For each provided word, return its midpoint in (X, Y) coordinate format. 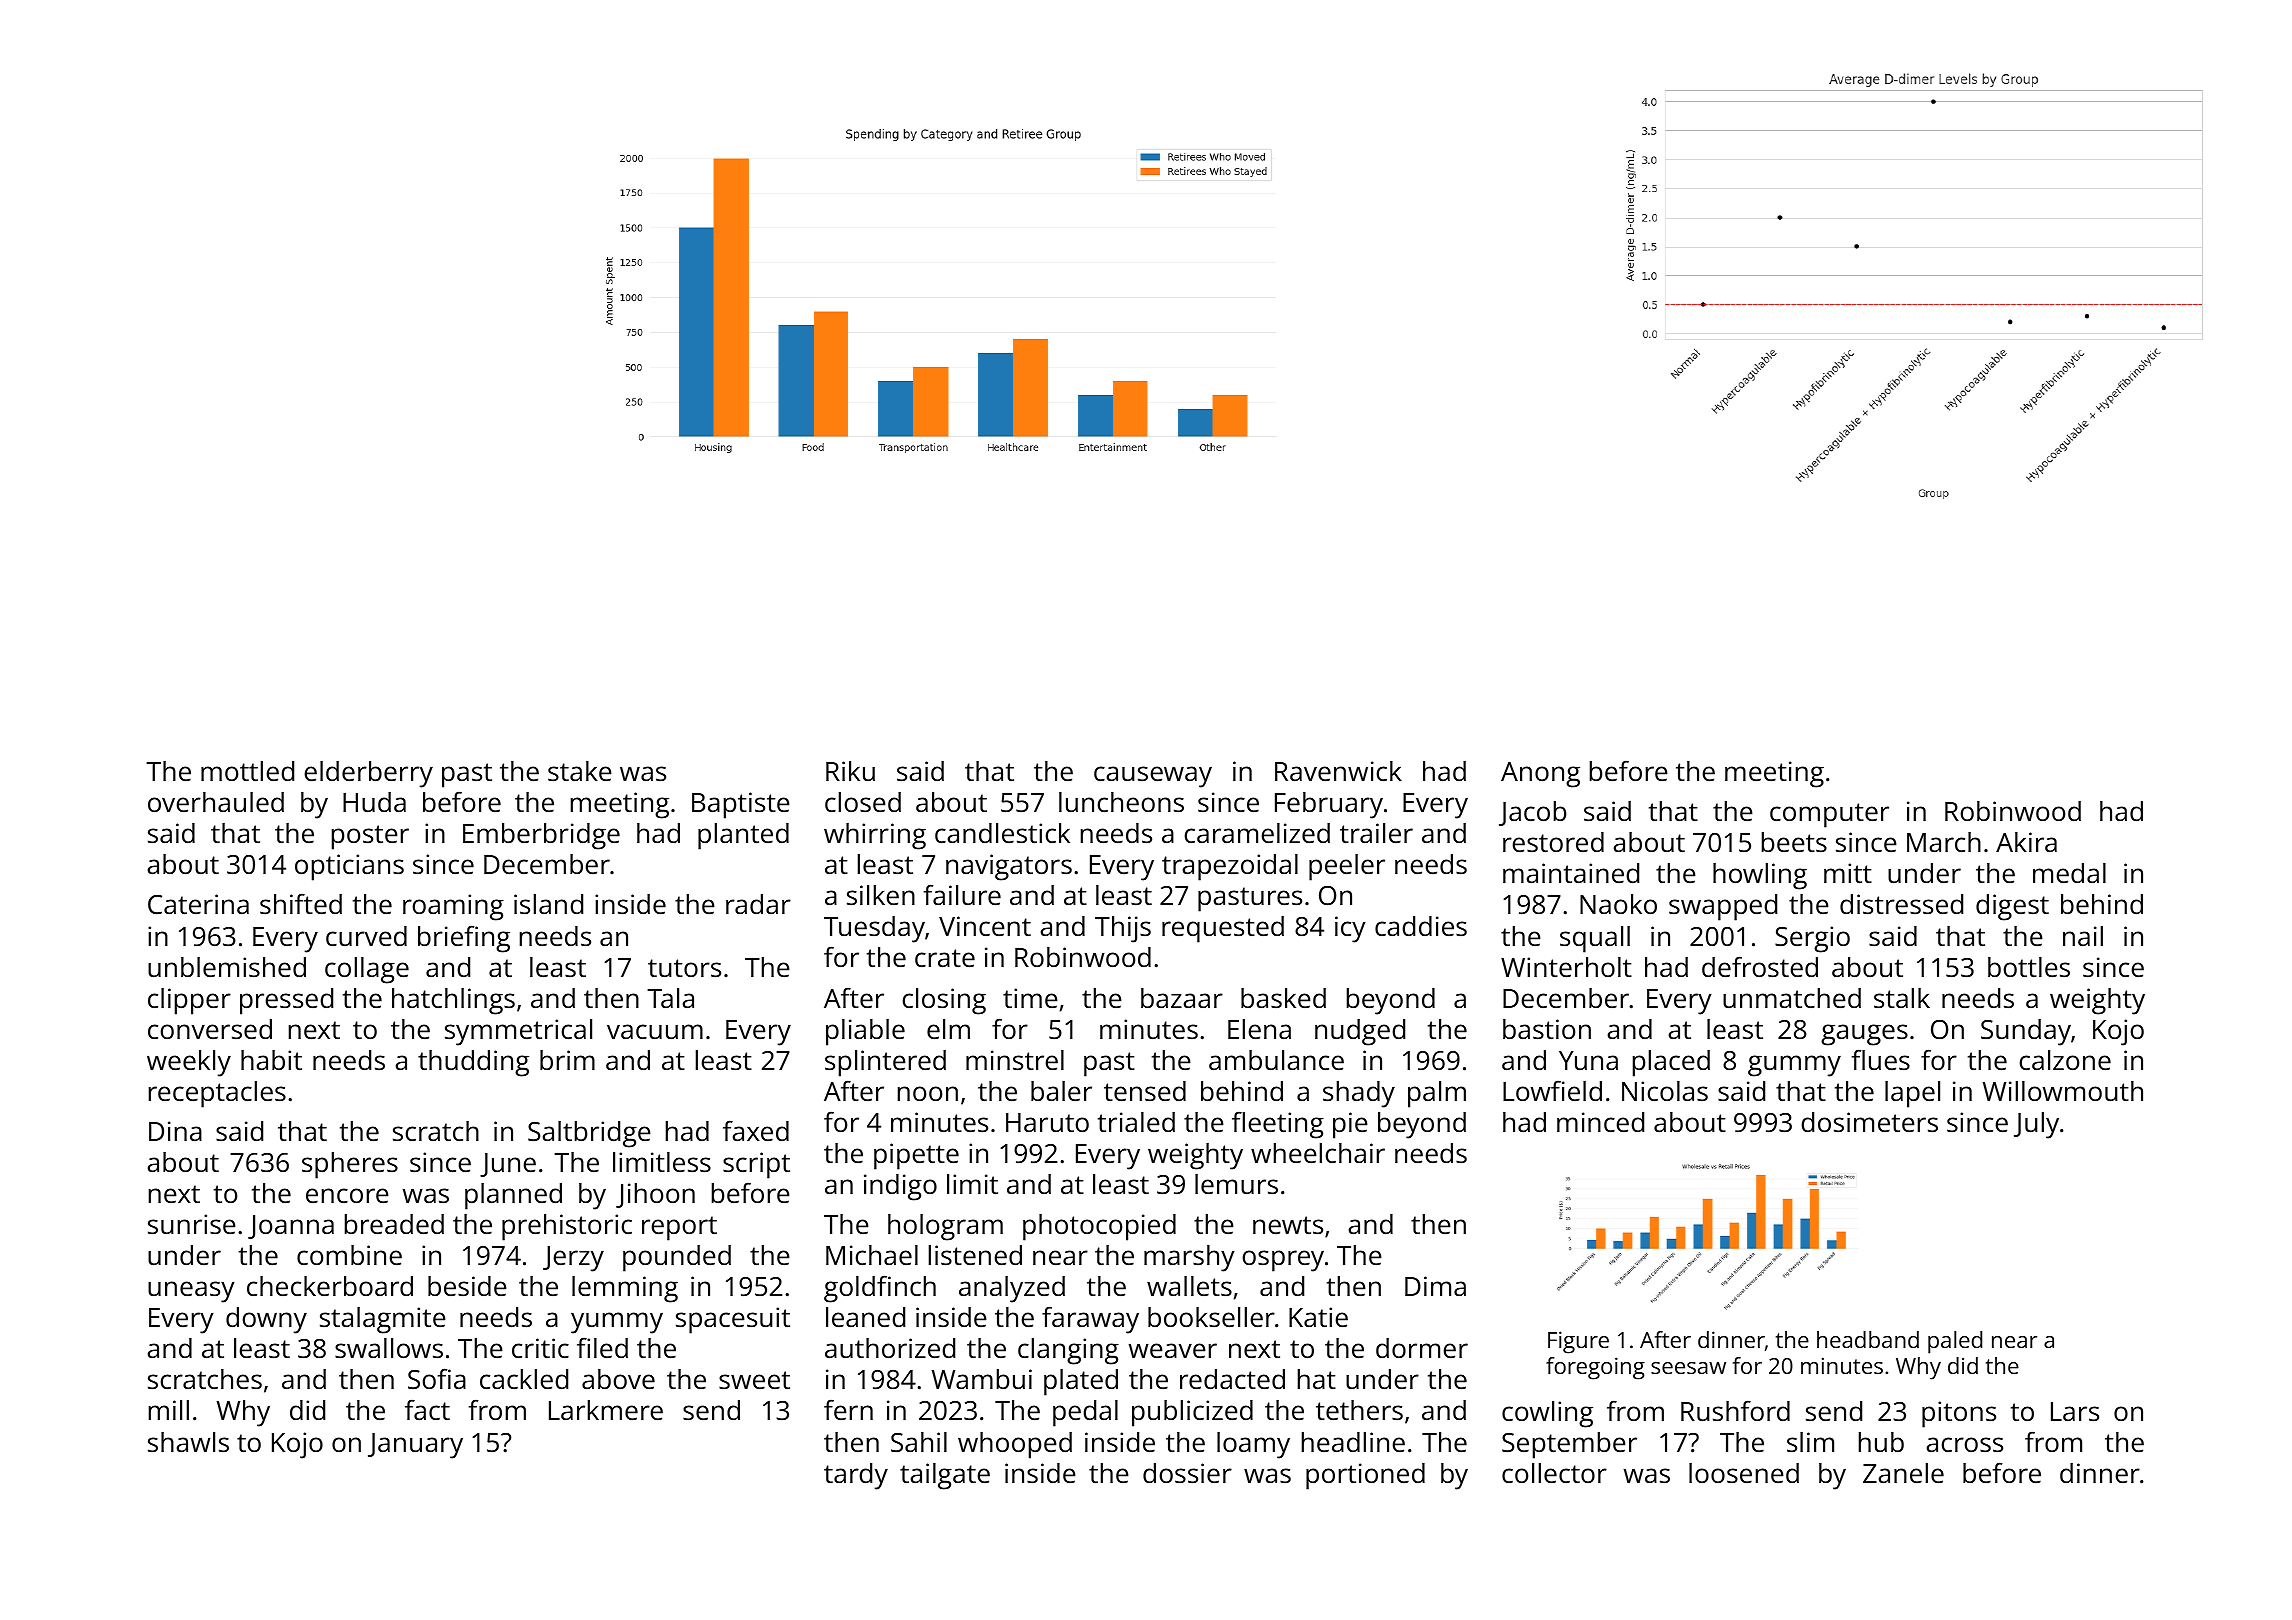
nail (2083, 936)
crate (945, 958)
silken (881, 895)
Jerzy (573, 1259)
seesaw (1688, 1368)
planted (743, 836)
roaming (453, 907)
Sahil (919, 1442)
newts (1288, 1225)
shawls (188, 1442)
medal (2069, 873)
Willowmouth (2063, 1091)
